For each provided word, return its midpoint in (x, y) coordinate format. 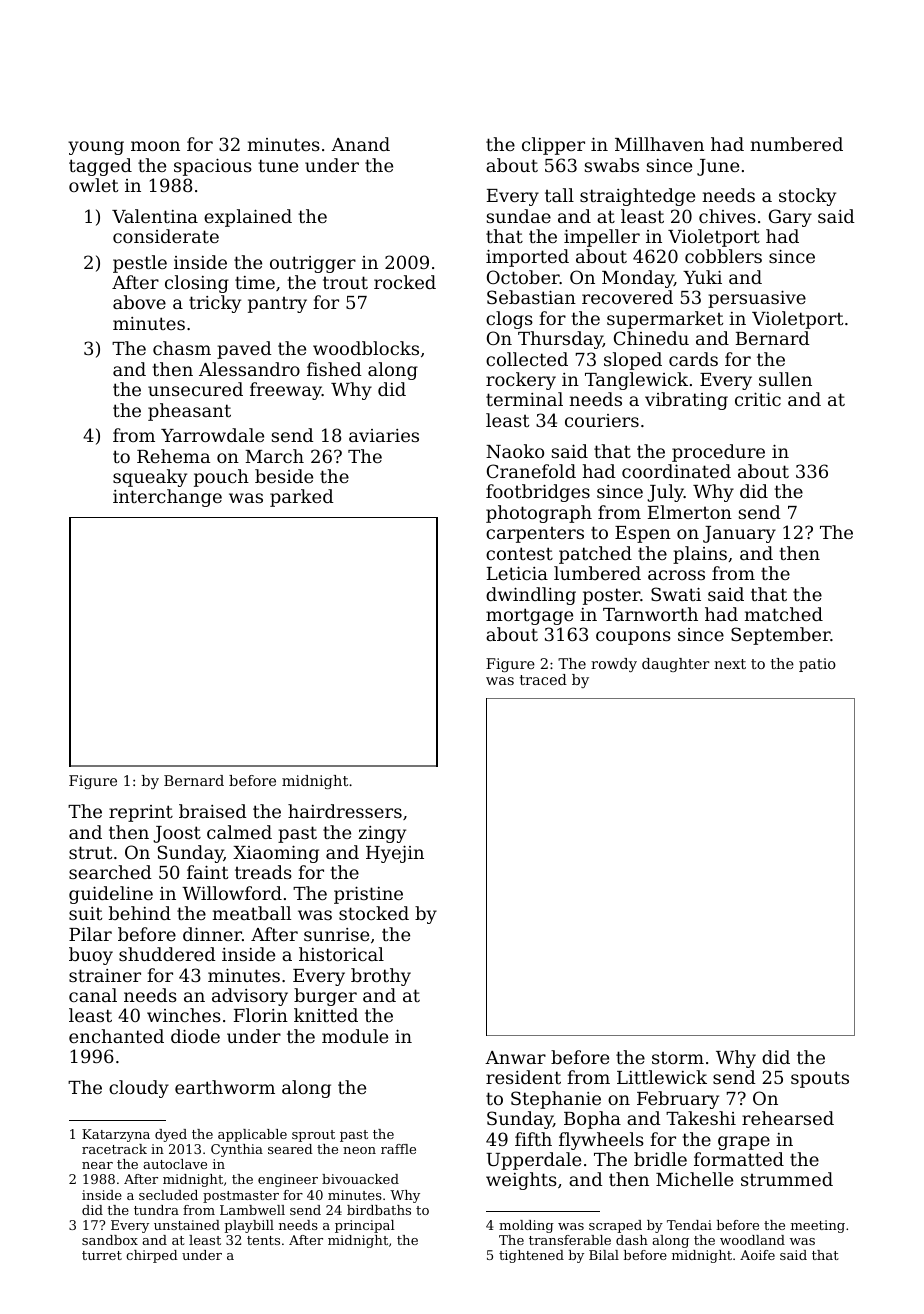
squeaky (150, 478)
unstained (187, 1225)
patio (817, 665)
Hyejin (395, 854)
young (96, 148)
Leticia (517, 573)
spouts (820, 1079)
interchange (167, 498)
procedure (718, 453)
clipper (553, 146)
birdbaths (379, 1210)
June (718, 167)
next (730, 664)
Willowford (232, 893)
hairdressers (345, 811)
